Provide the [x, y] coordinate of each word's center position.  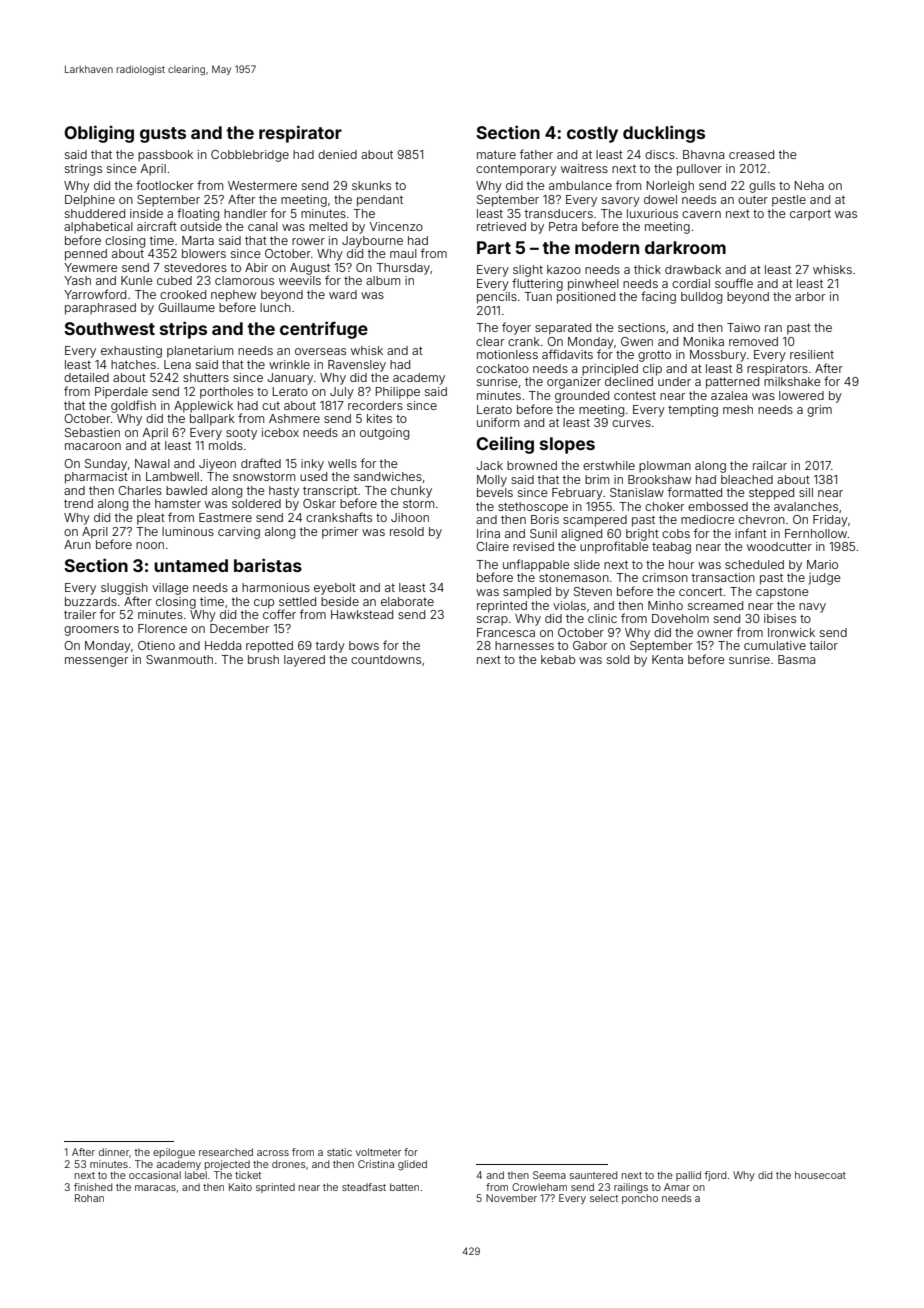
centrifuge [324, 330]
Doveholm [680, 618]
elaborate [407, 601]
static [339, 1152]
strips [183, 330]
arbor [810, 296]
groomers [91, 631]
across [273, 1153]
